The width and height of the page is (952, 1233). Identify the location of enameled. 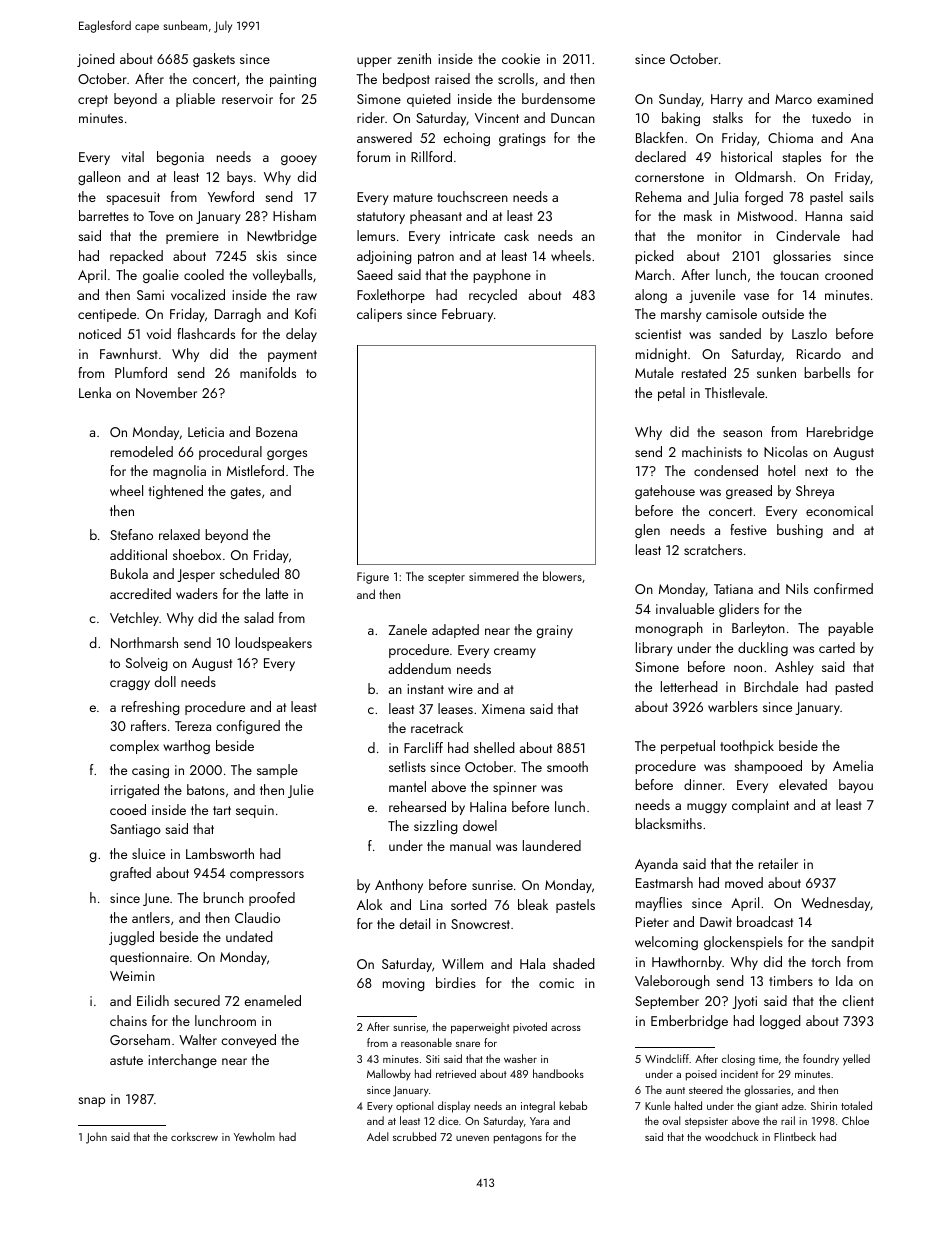
(273, 1000).
